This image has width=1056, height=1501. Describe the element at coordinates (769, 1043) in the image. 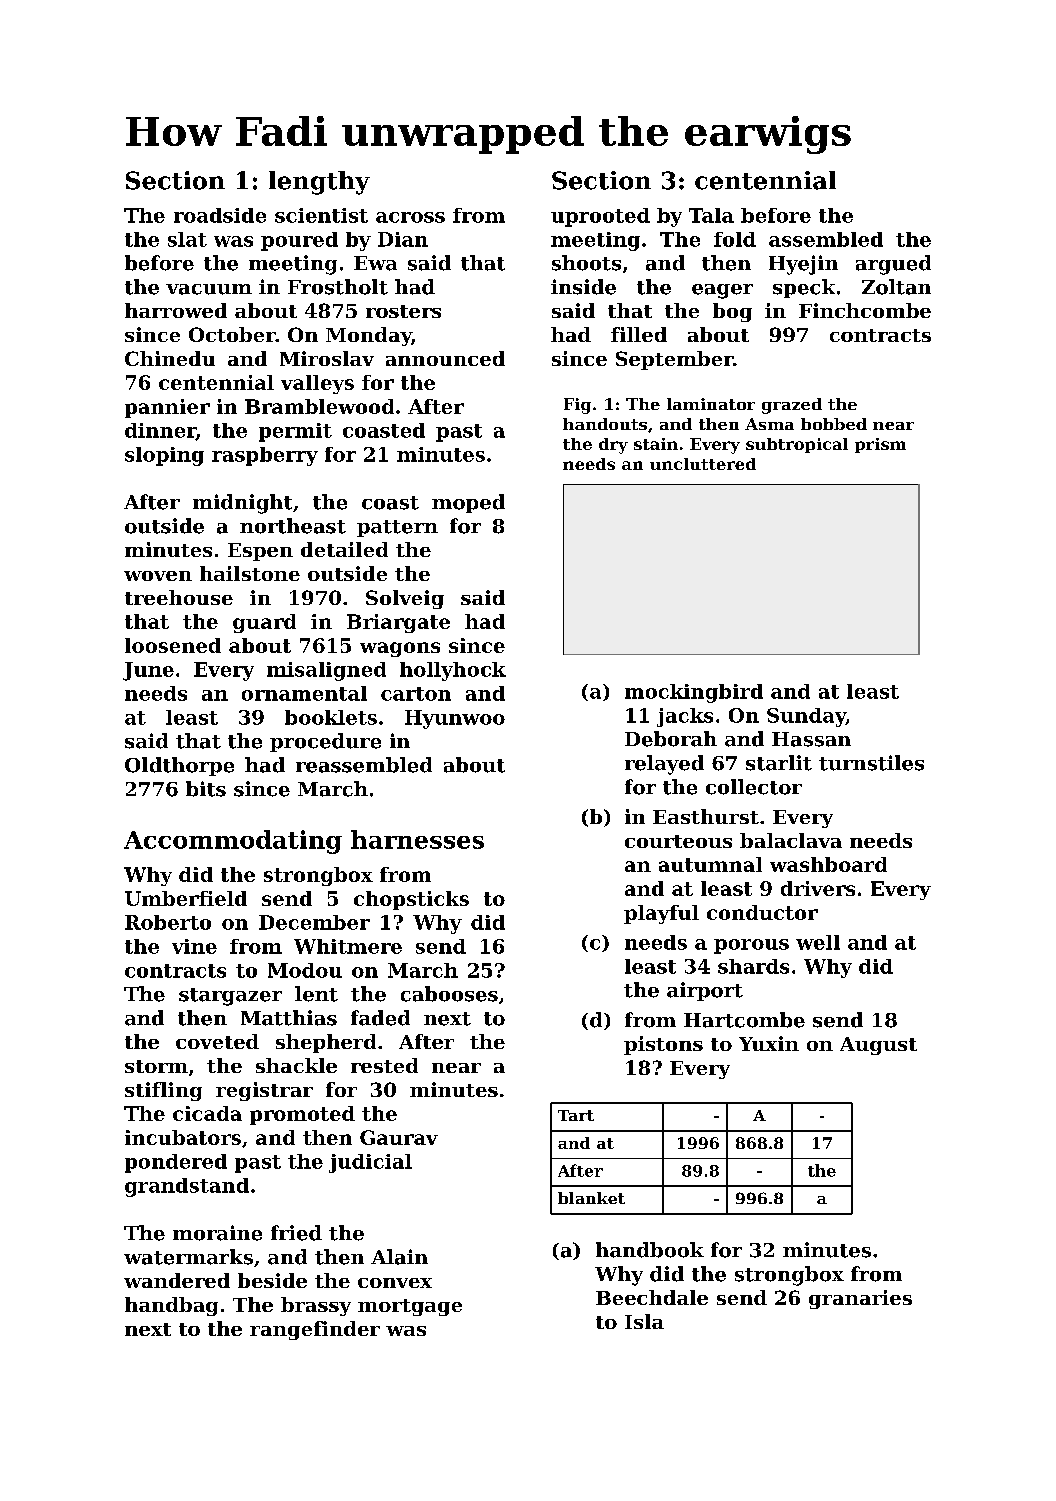

I see `Yuxin` at that location.
